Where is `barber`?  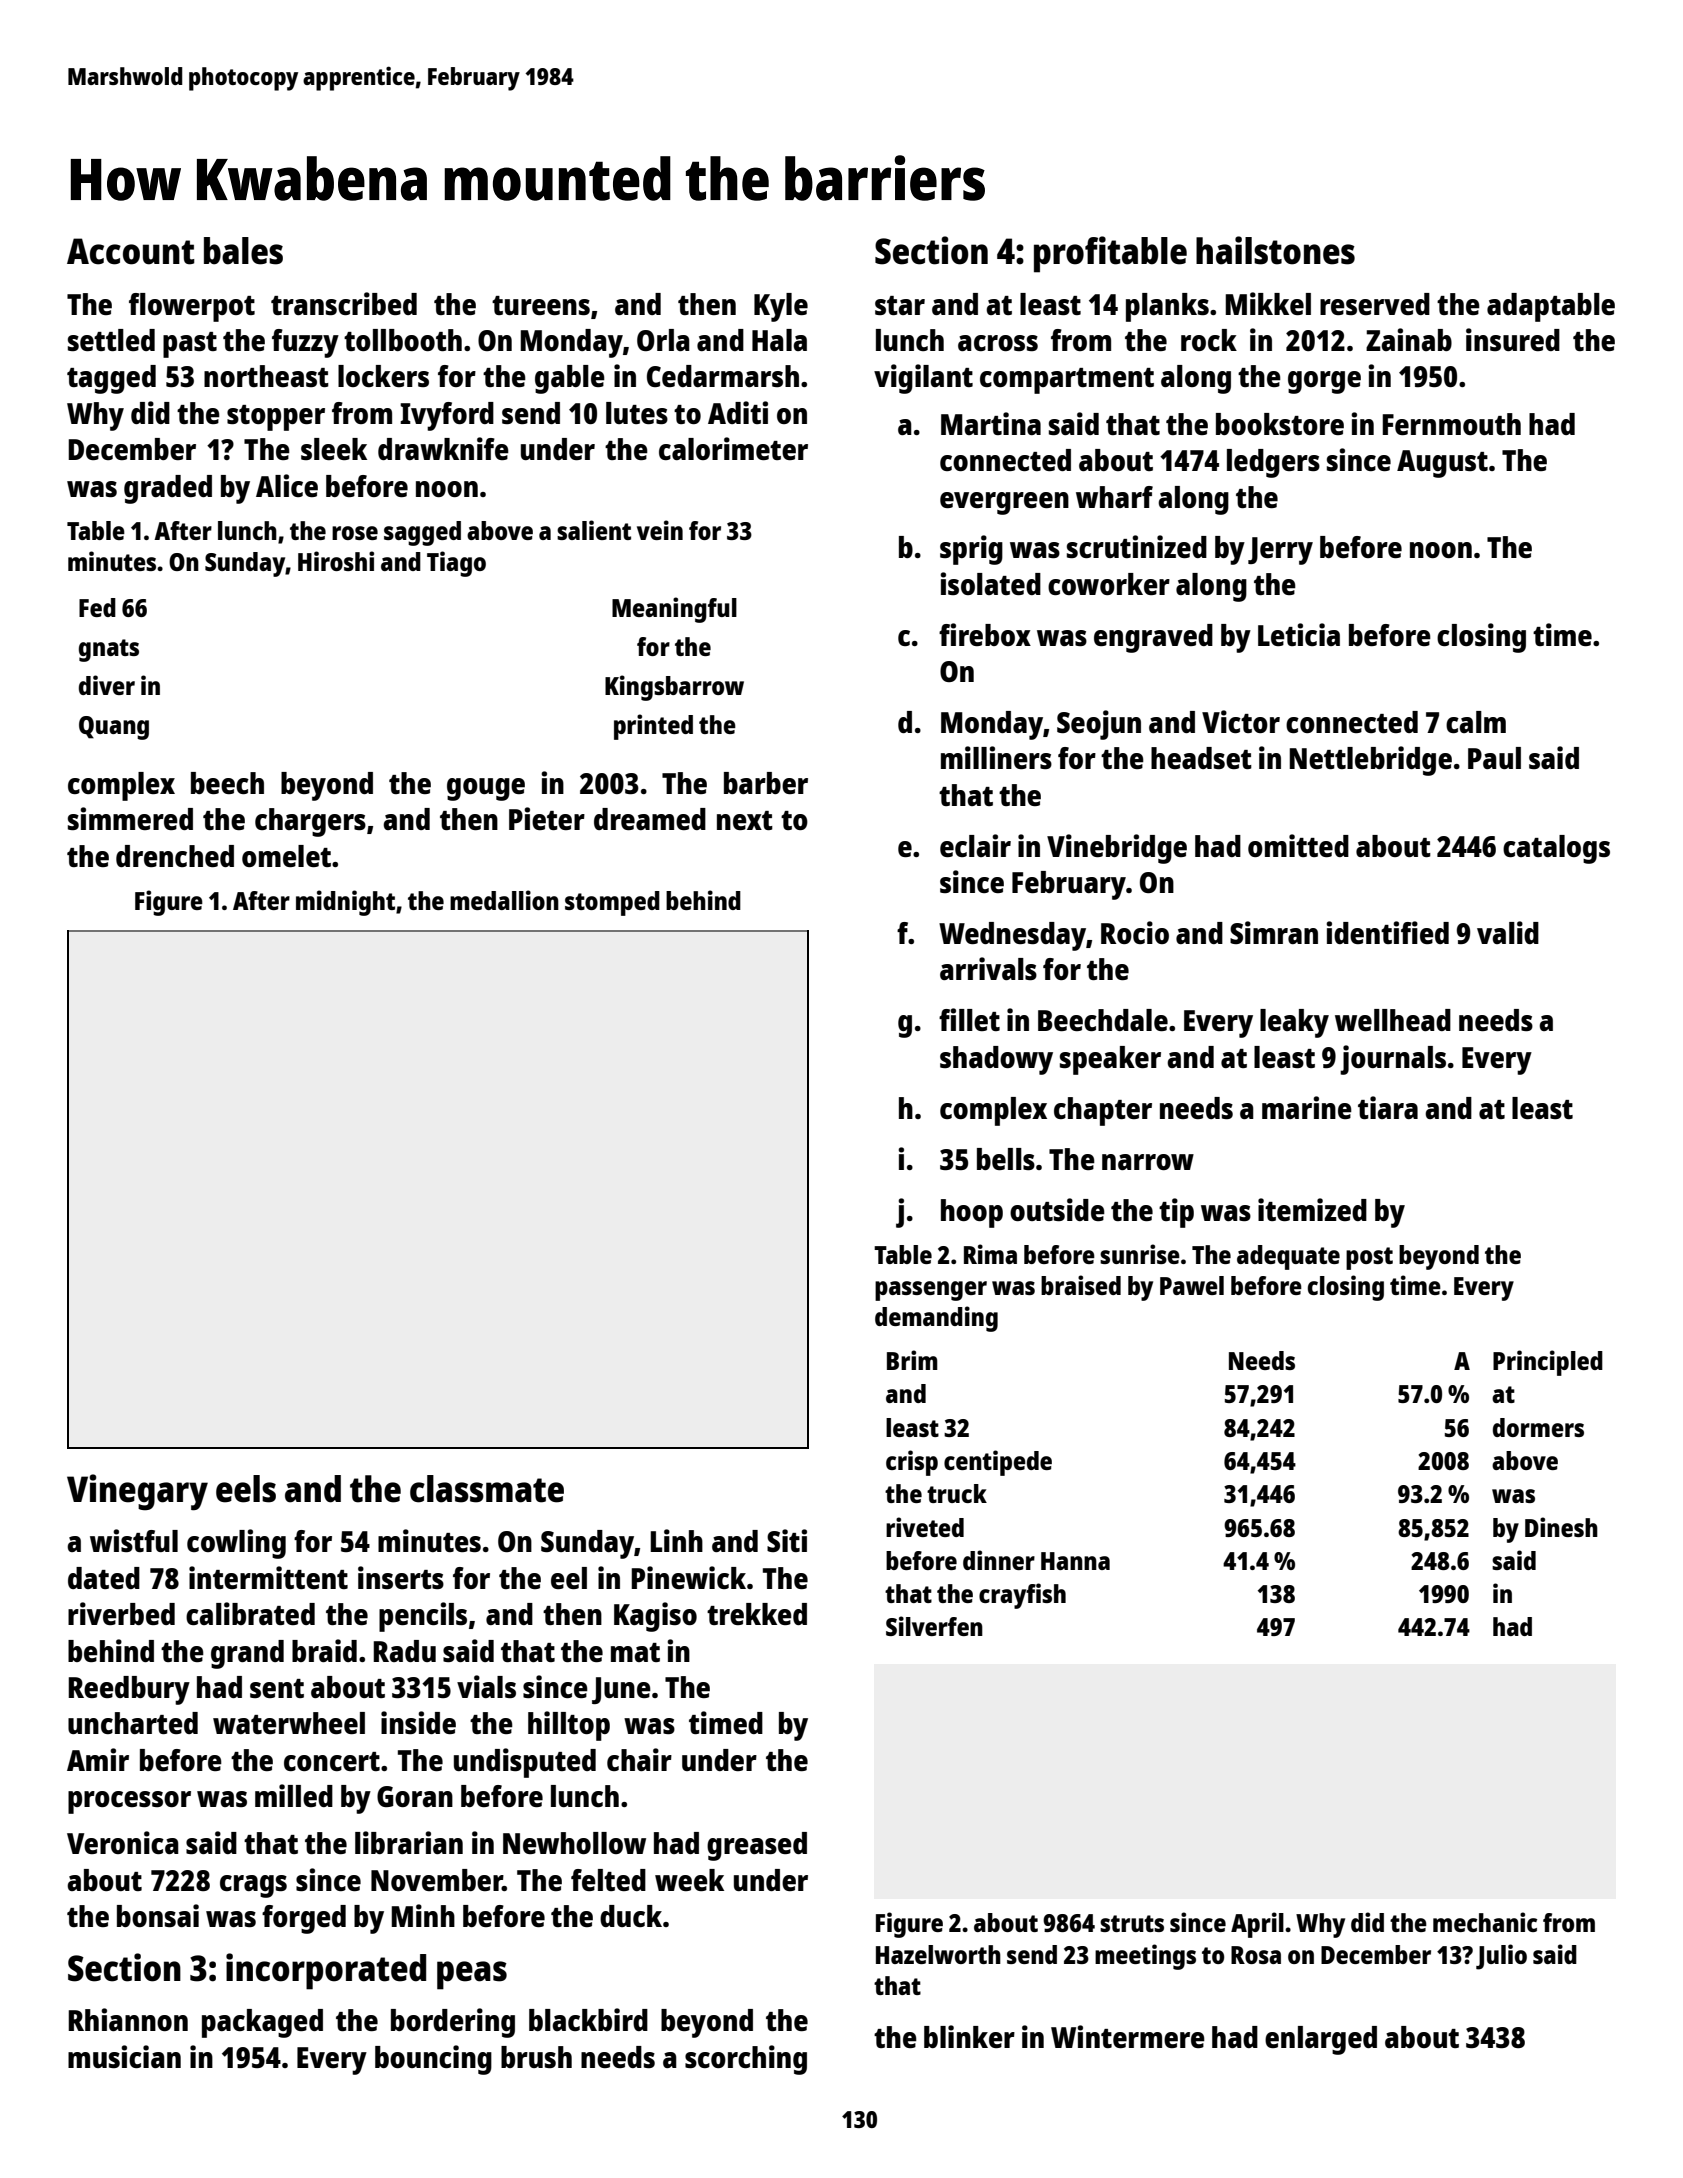
barber is located at coordinates (766, 783).
